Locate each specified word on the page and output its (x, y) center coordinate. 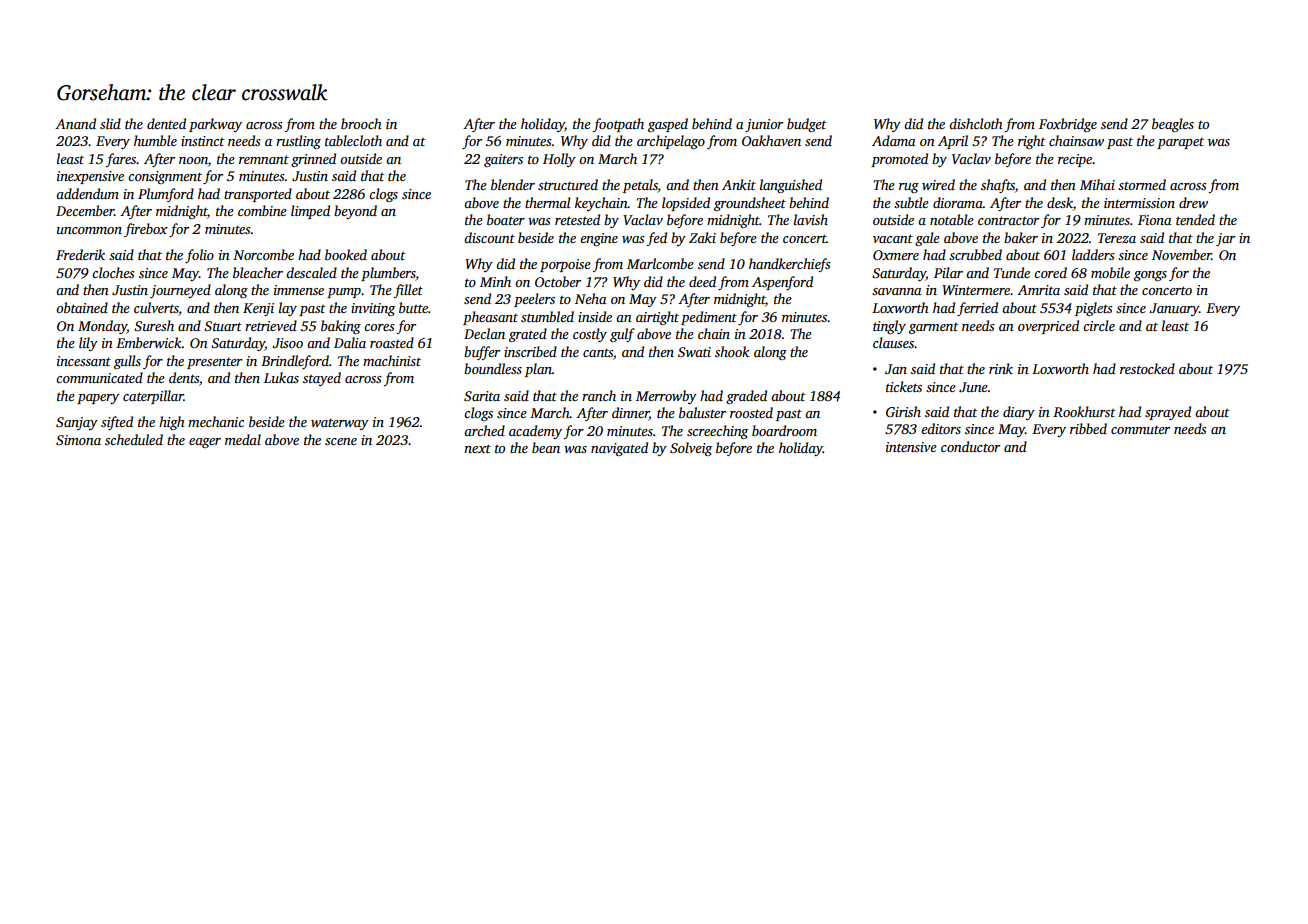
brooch (361, 123)
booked (346, 254)
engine (599, 239)
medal (243, 439)
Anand (75, 123)
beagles (1173, 125)
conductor (970, 446)
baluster (702, 412)
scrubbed (975, 254)
